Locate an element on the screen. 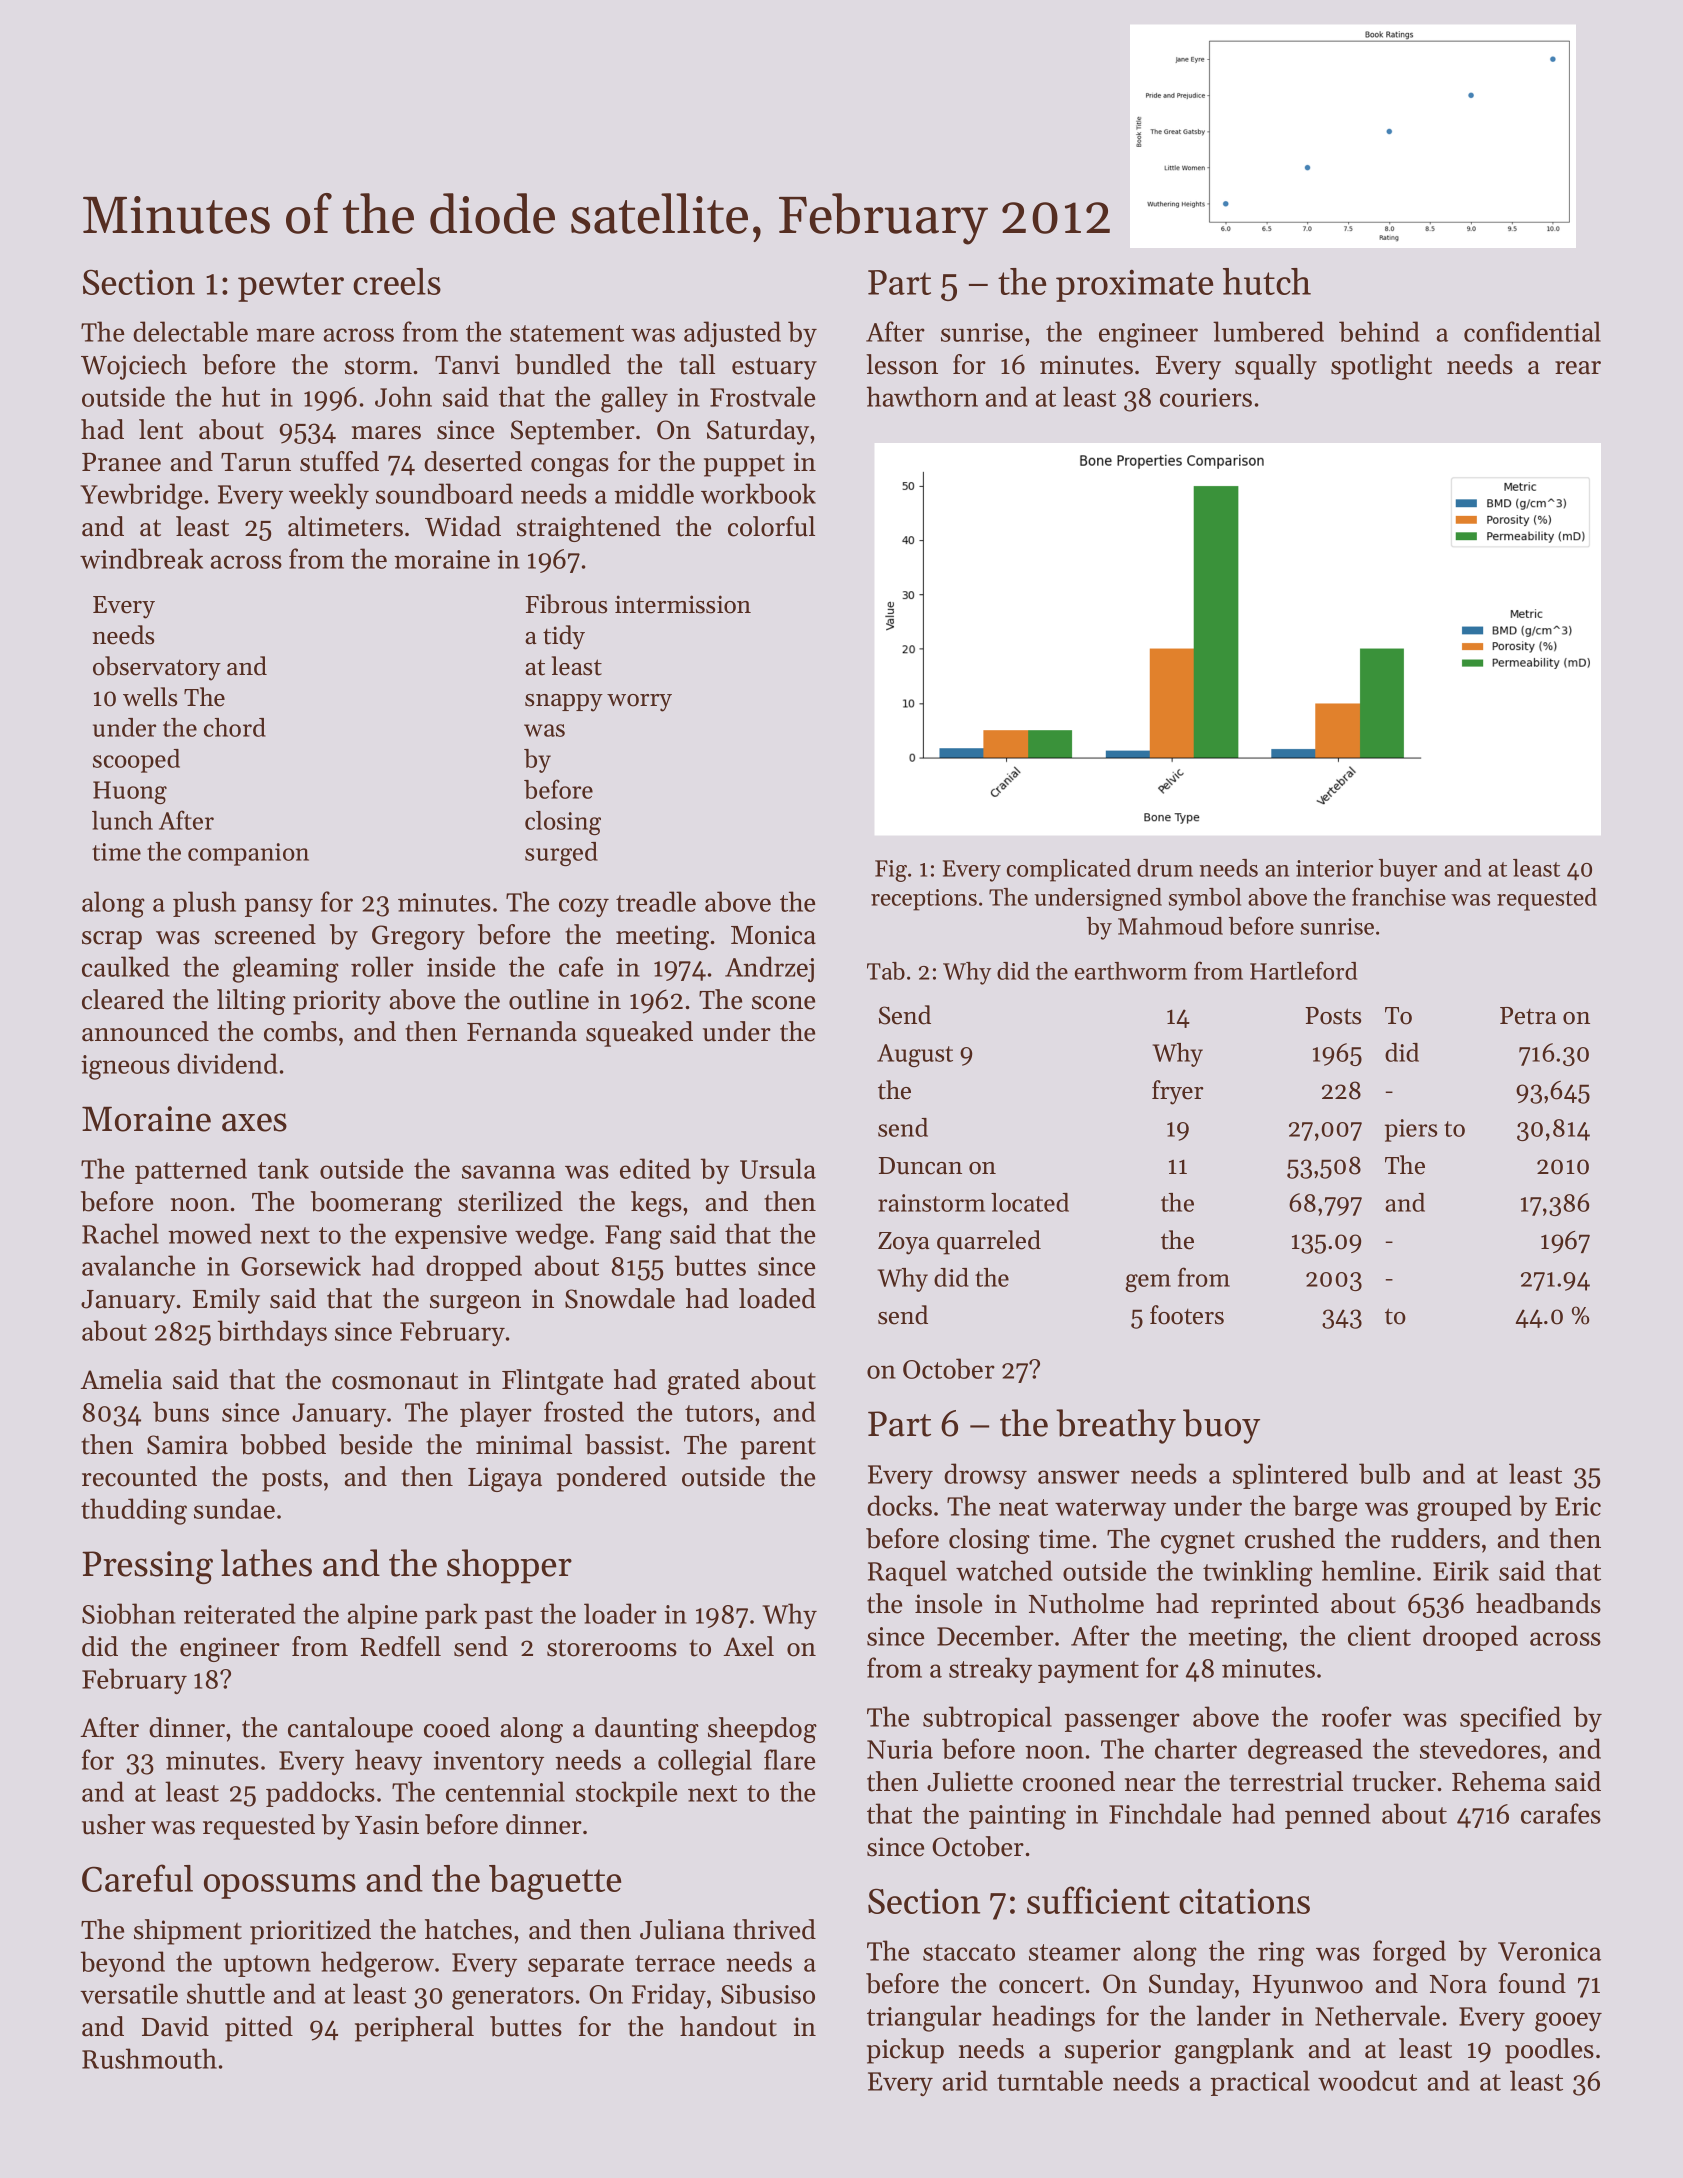 This screenshot has width=1683, height=2178. bobbed is located at coordinates (283, 1444).
